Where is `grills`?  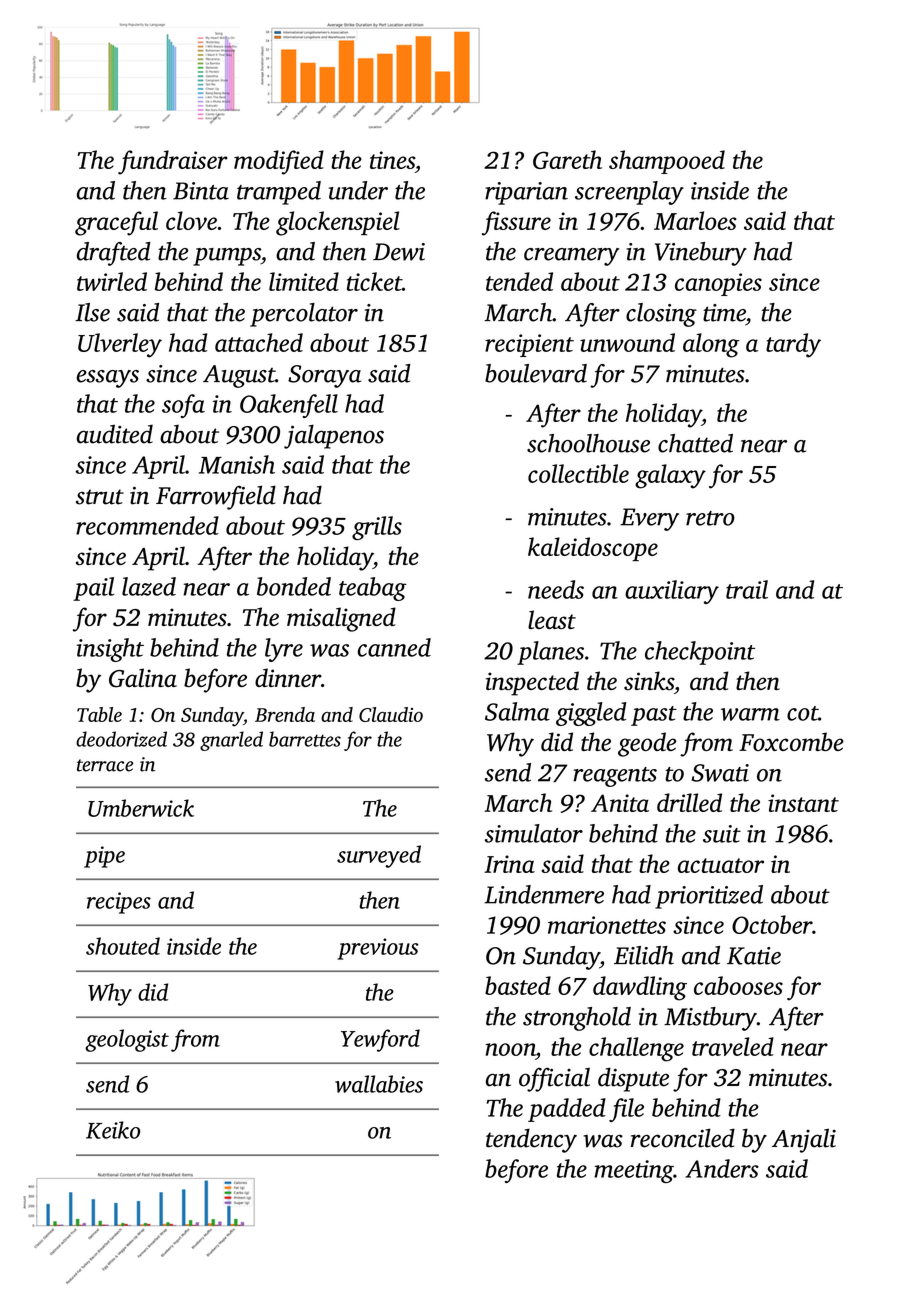 grills is located at coordinates (377, 528).
